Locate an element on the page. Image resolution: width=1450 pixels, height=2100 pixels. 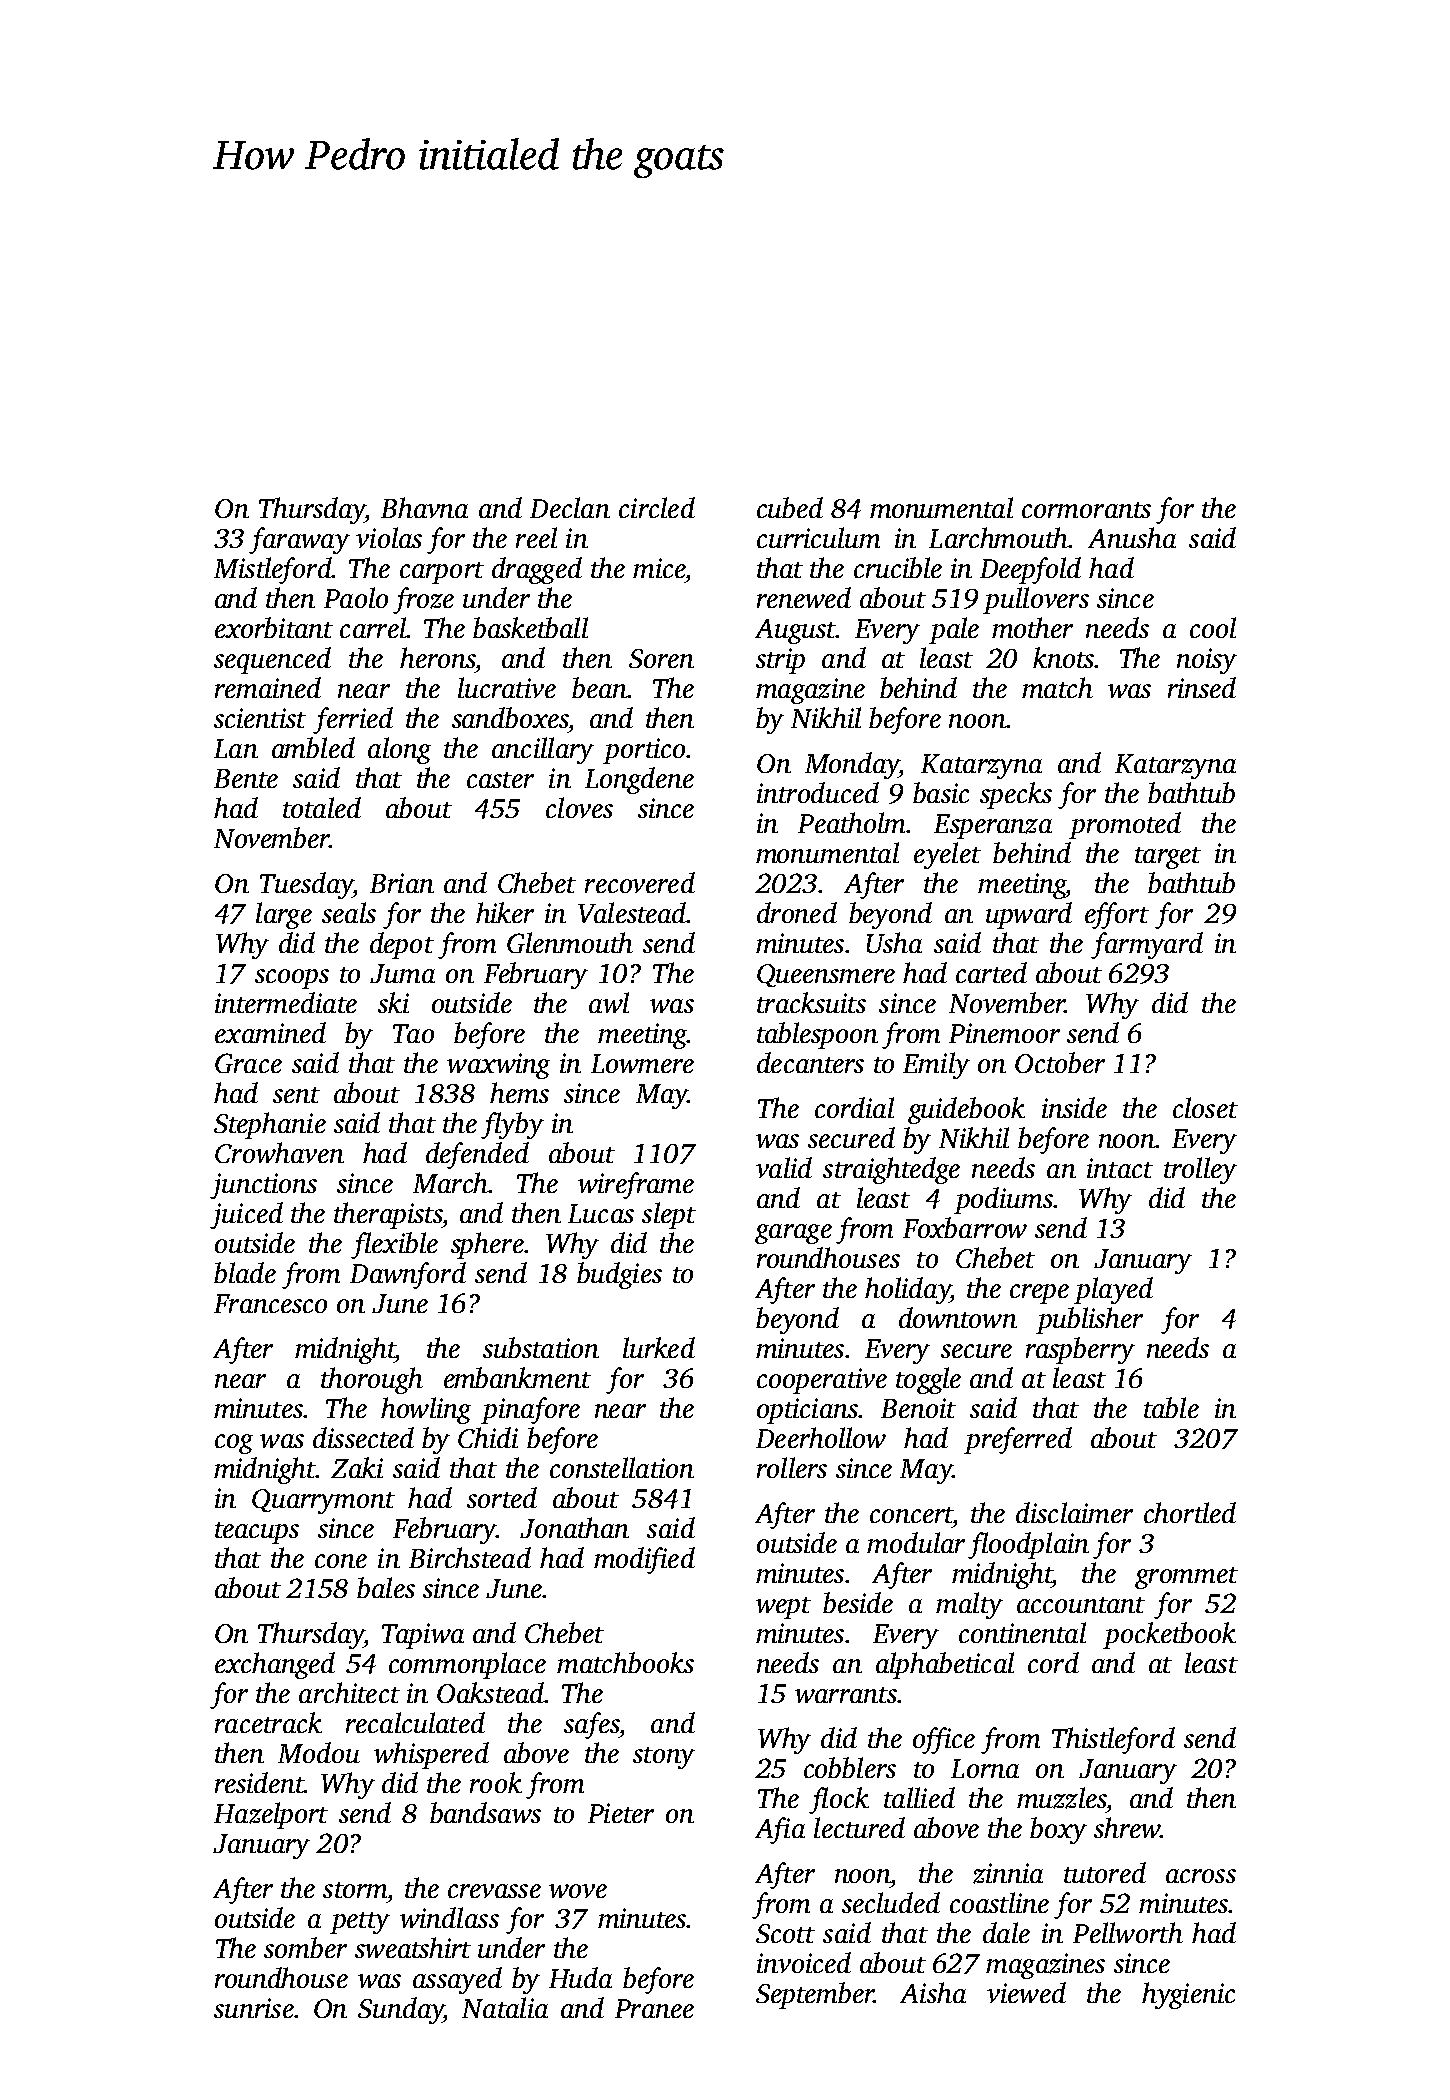
cooperative is located at coordinates (822, 1381).
